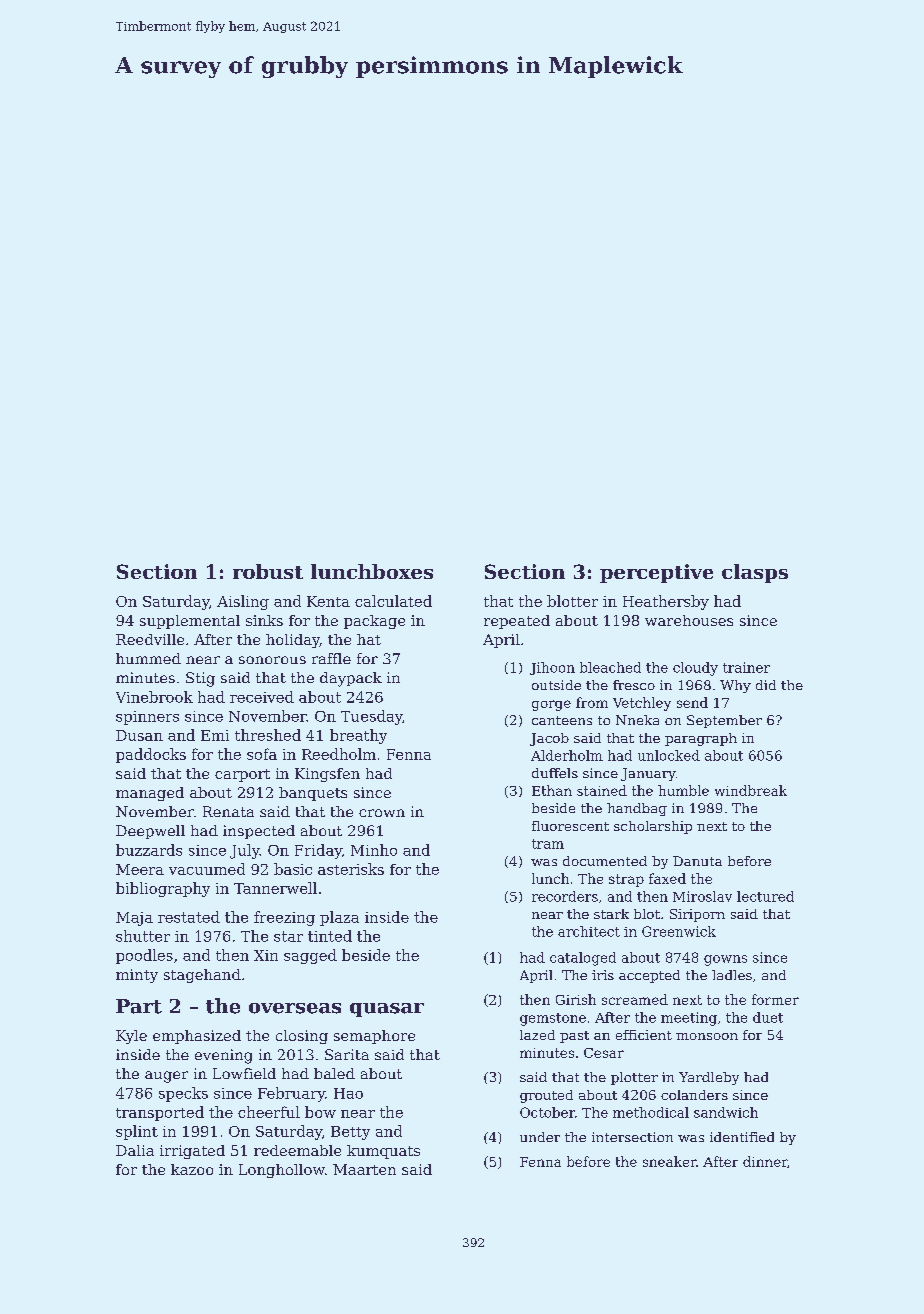 This image has width=924, height=1314. I want to click on October, so click(547, 1112).
